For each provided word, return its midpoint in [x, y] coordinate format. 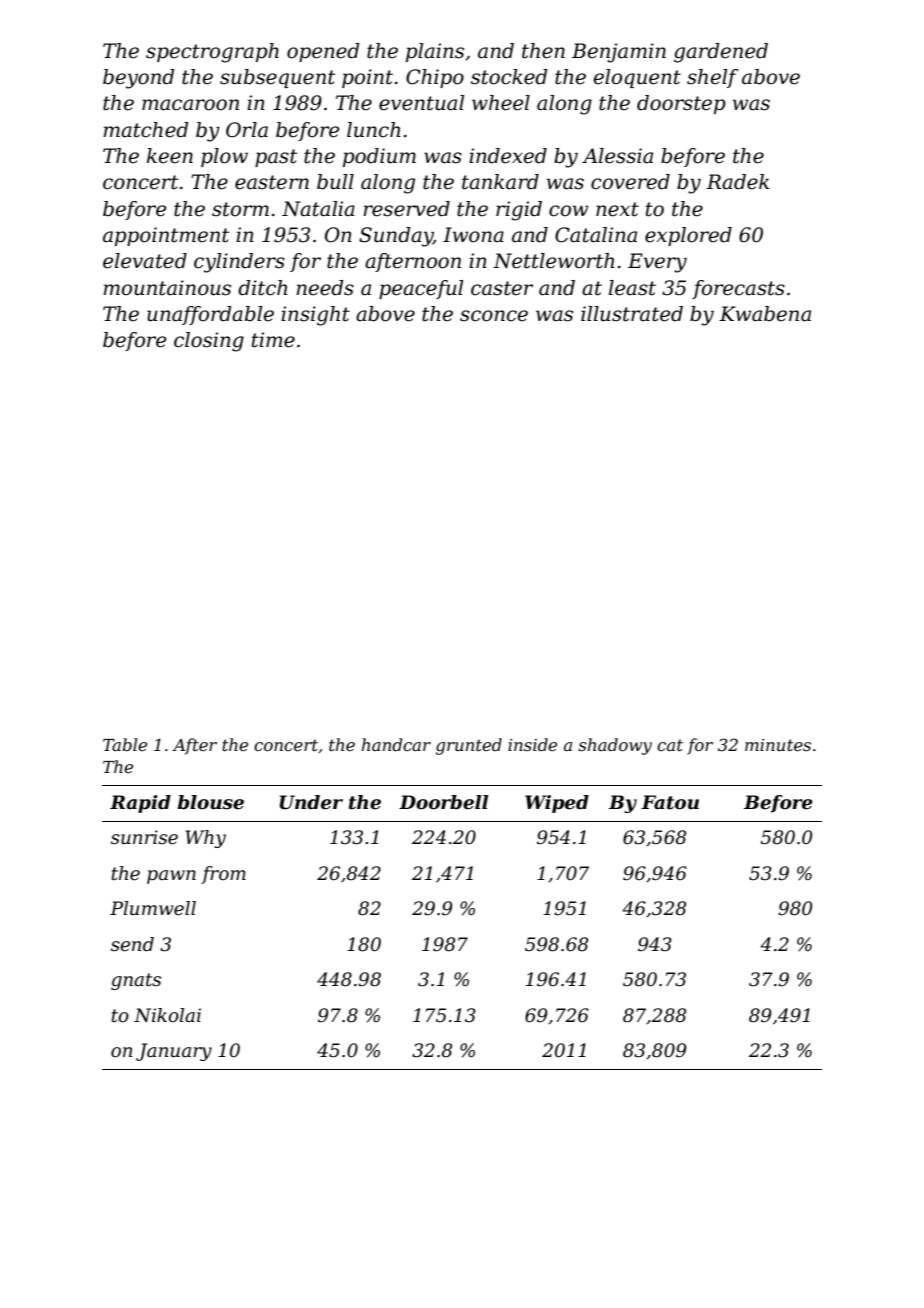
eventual [421, 103]
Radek [737, 182]
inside [532, 744]
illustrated [632, 314]
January [174, 1052]
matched [145, 130]
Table [125, 744]
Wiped [557, 804]
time [273, 340]
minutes [778, 745]
